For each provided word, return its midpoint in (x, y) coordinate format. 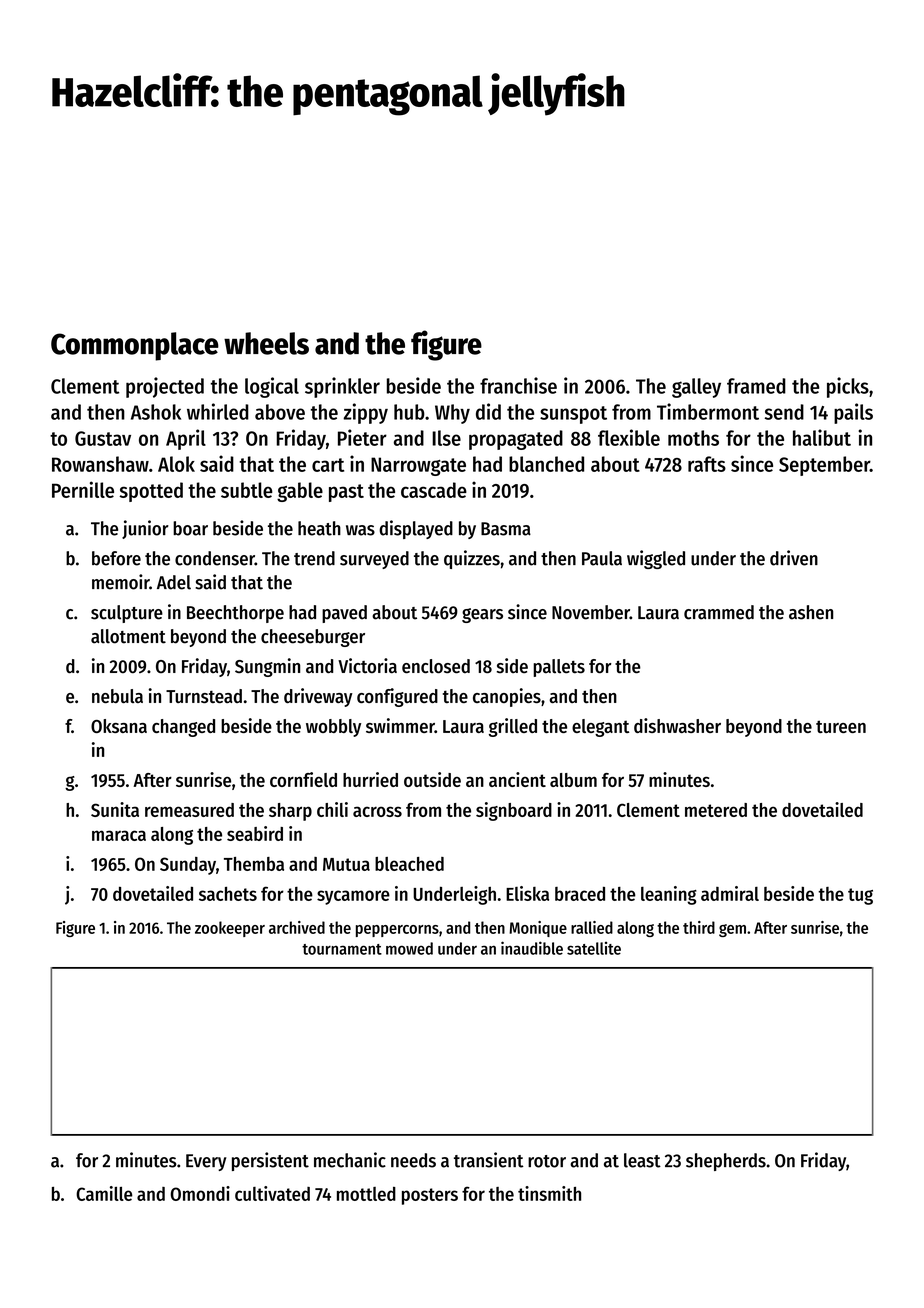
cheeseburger (313, 638)
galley (696, 388)
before (116, 558)
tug (860, 896)
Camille (104, 1193)
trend (314, 558)
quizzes (472, 559)
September (824, 466)
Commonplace (135, 346)
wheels (266, 343)
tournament (342, 949)
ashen (811, 612)
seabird (255, 833)
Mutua (346, 864)
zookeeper (230, 929)
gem (732, 930)
